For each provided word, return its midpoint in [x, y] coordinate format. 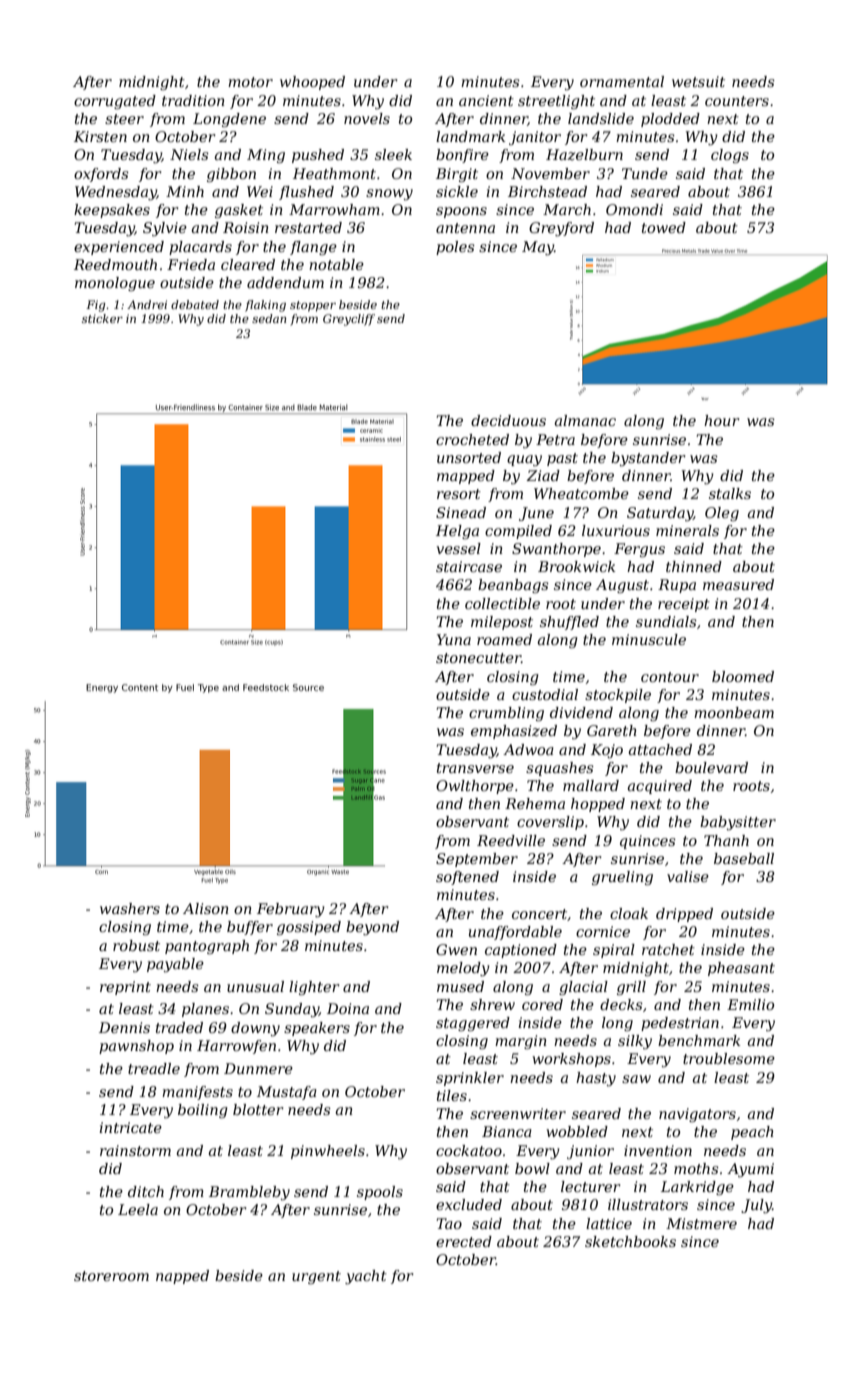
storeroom [111, 1276]
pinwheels [328, 1152]
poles [455, 248]
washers [130, 908]
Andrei [147, 304]
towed [664, 227]
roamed [504, 639]
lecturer [590, 1186]
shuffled [569, 623]
